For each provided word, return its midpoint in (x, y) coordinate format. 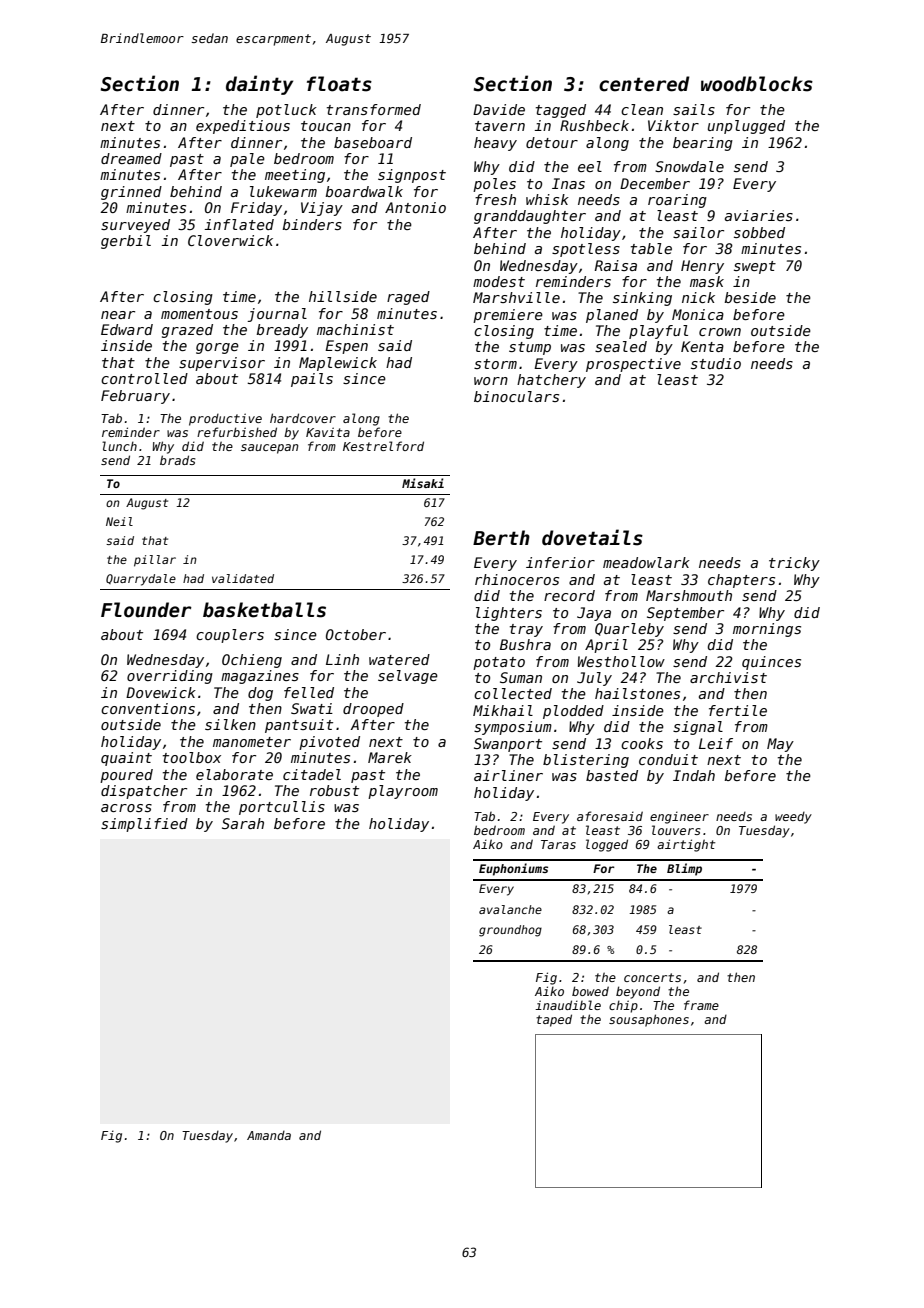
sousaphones (649, 1020)
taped (554, 1020)
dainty (259, 85)
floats (339, 84)
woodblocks (757, 84)
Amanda (269, 1135)
